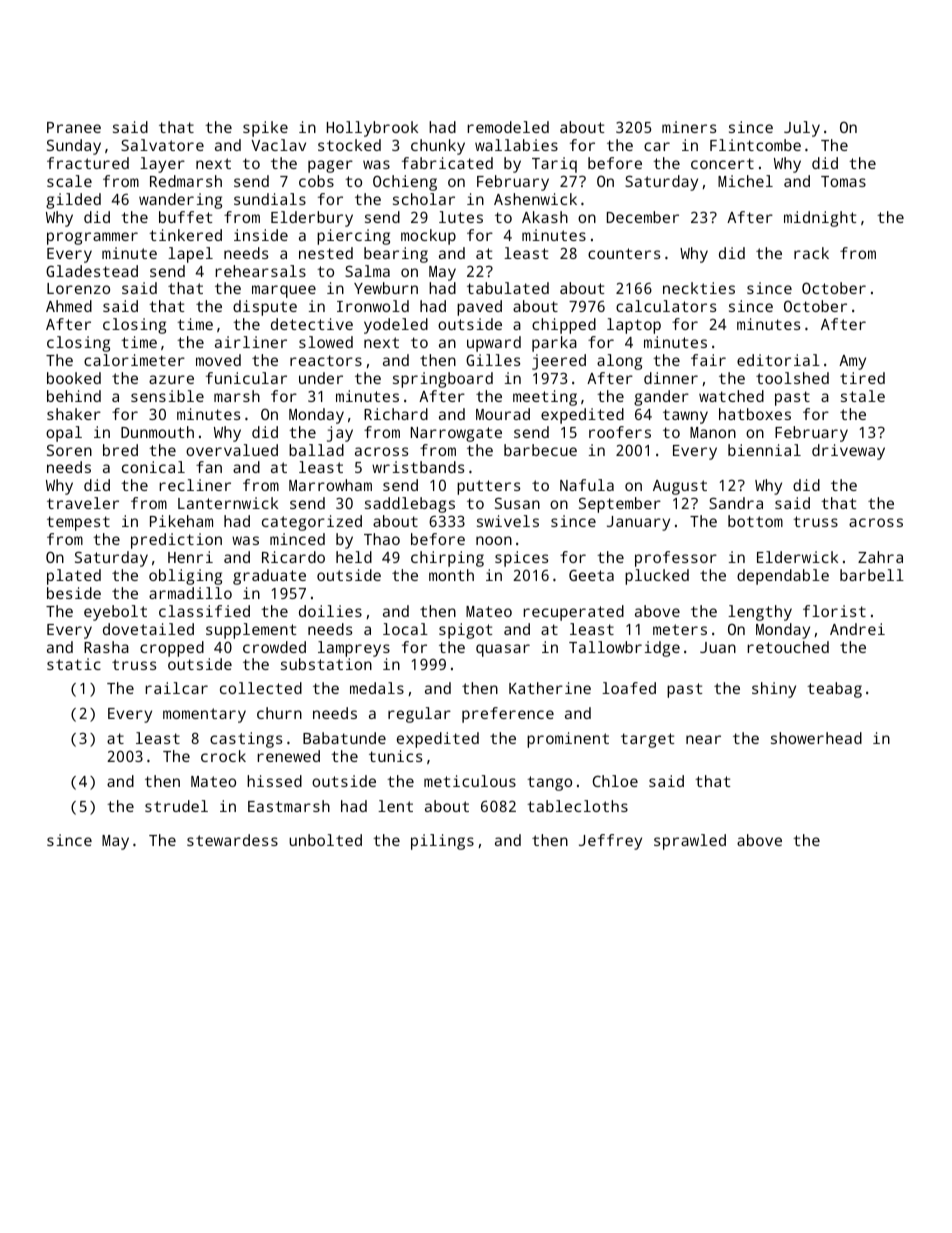 The width and height of the page is (952, 1233). I want to click on crock, so click(223, 756).
